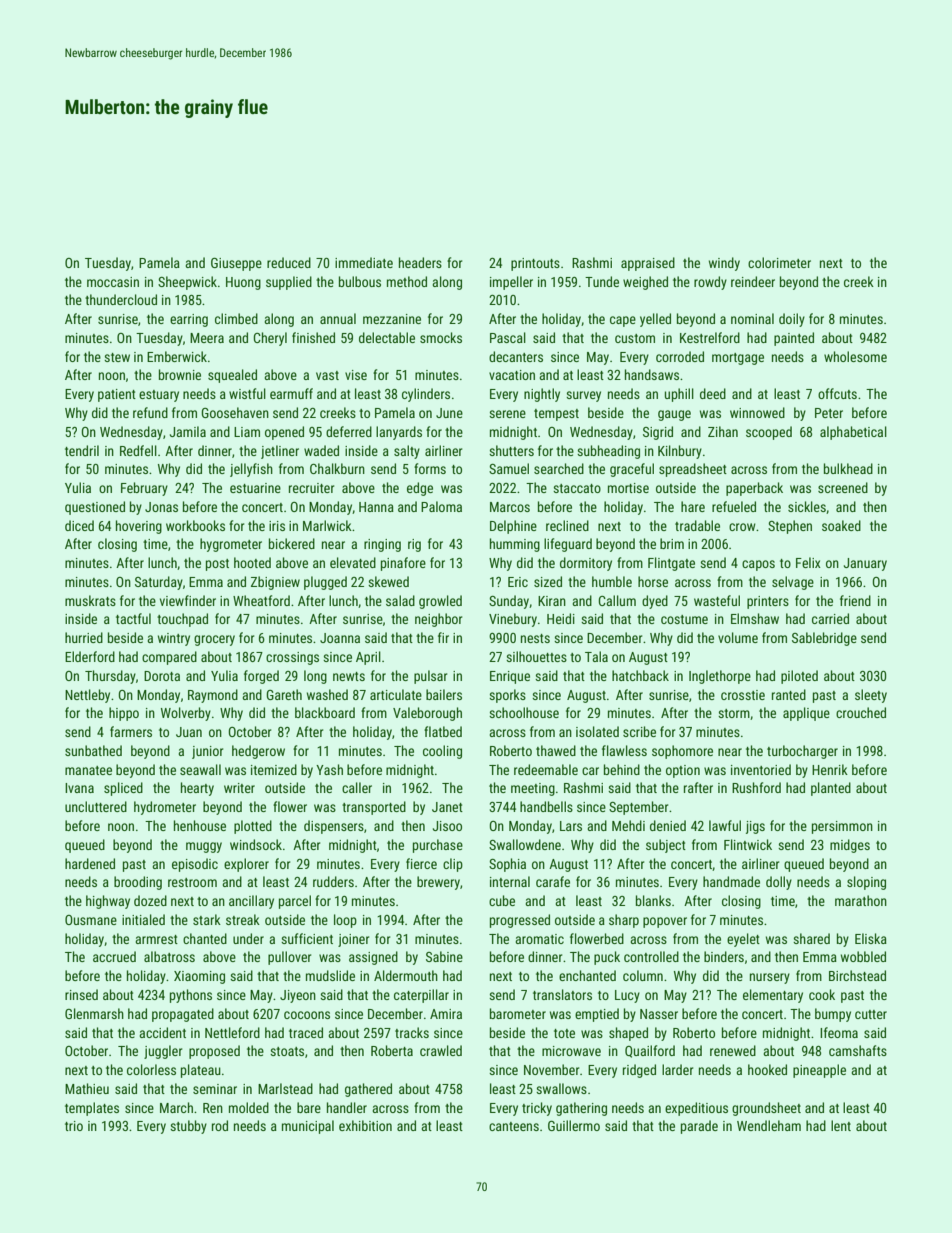 The width and height of the image is (952, 1233). I want to click on hurried, so click(84, 637).
